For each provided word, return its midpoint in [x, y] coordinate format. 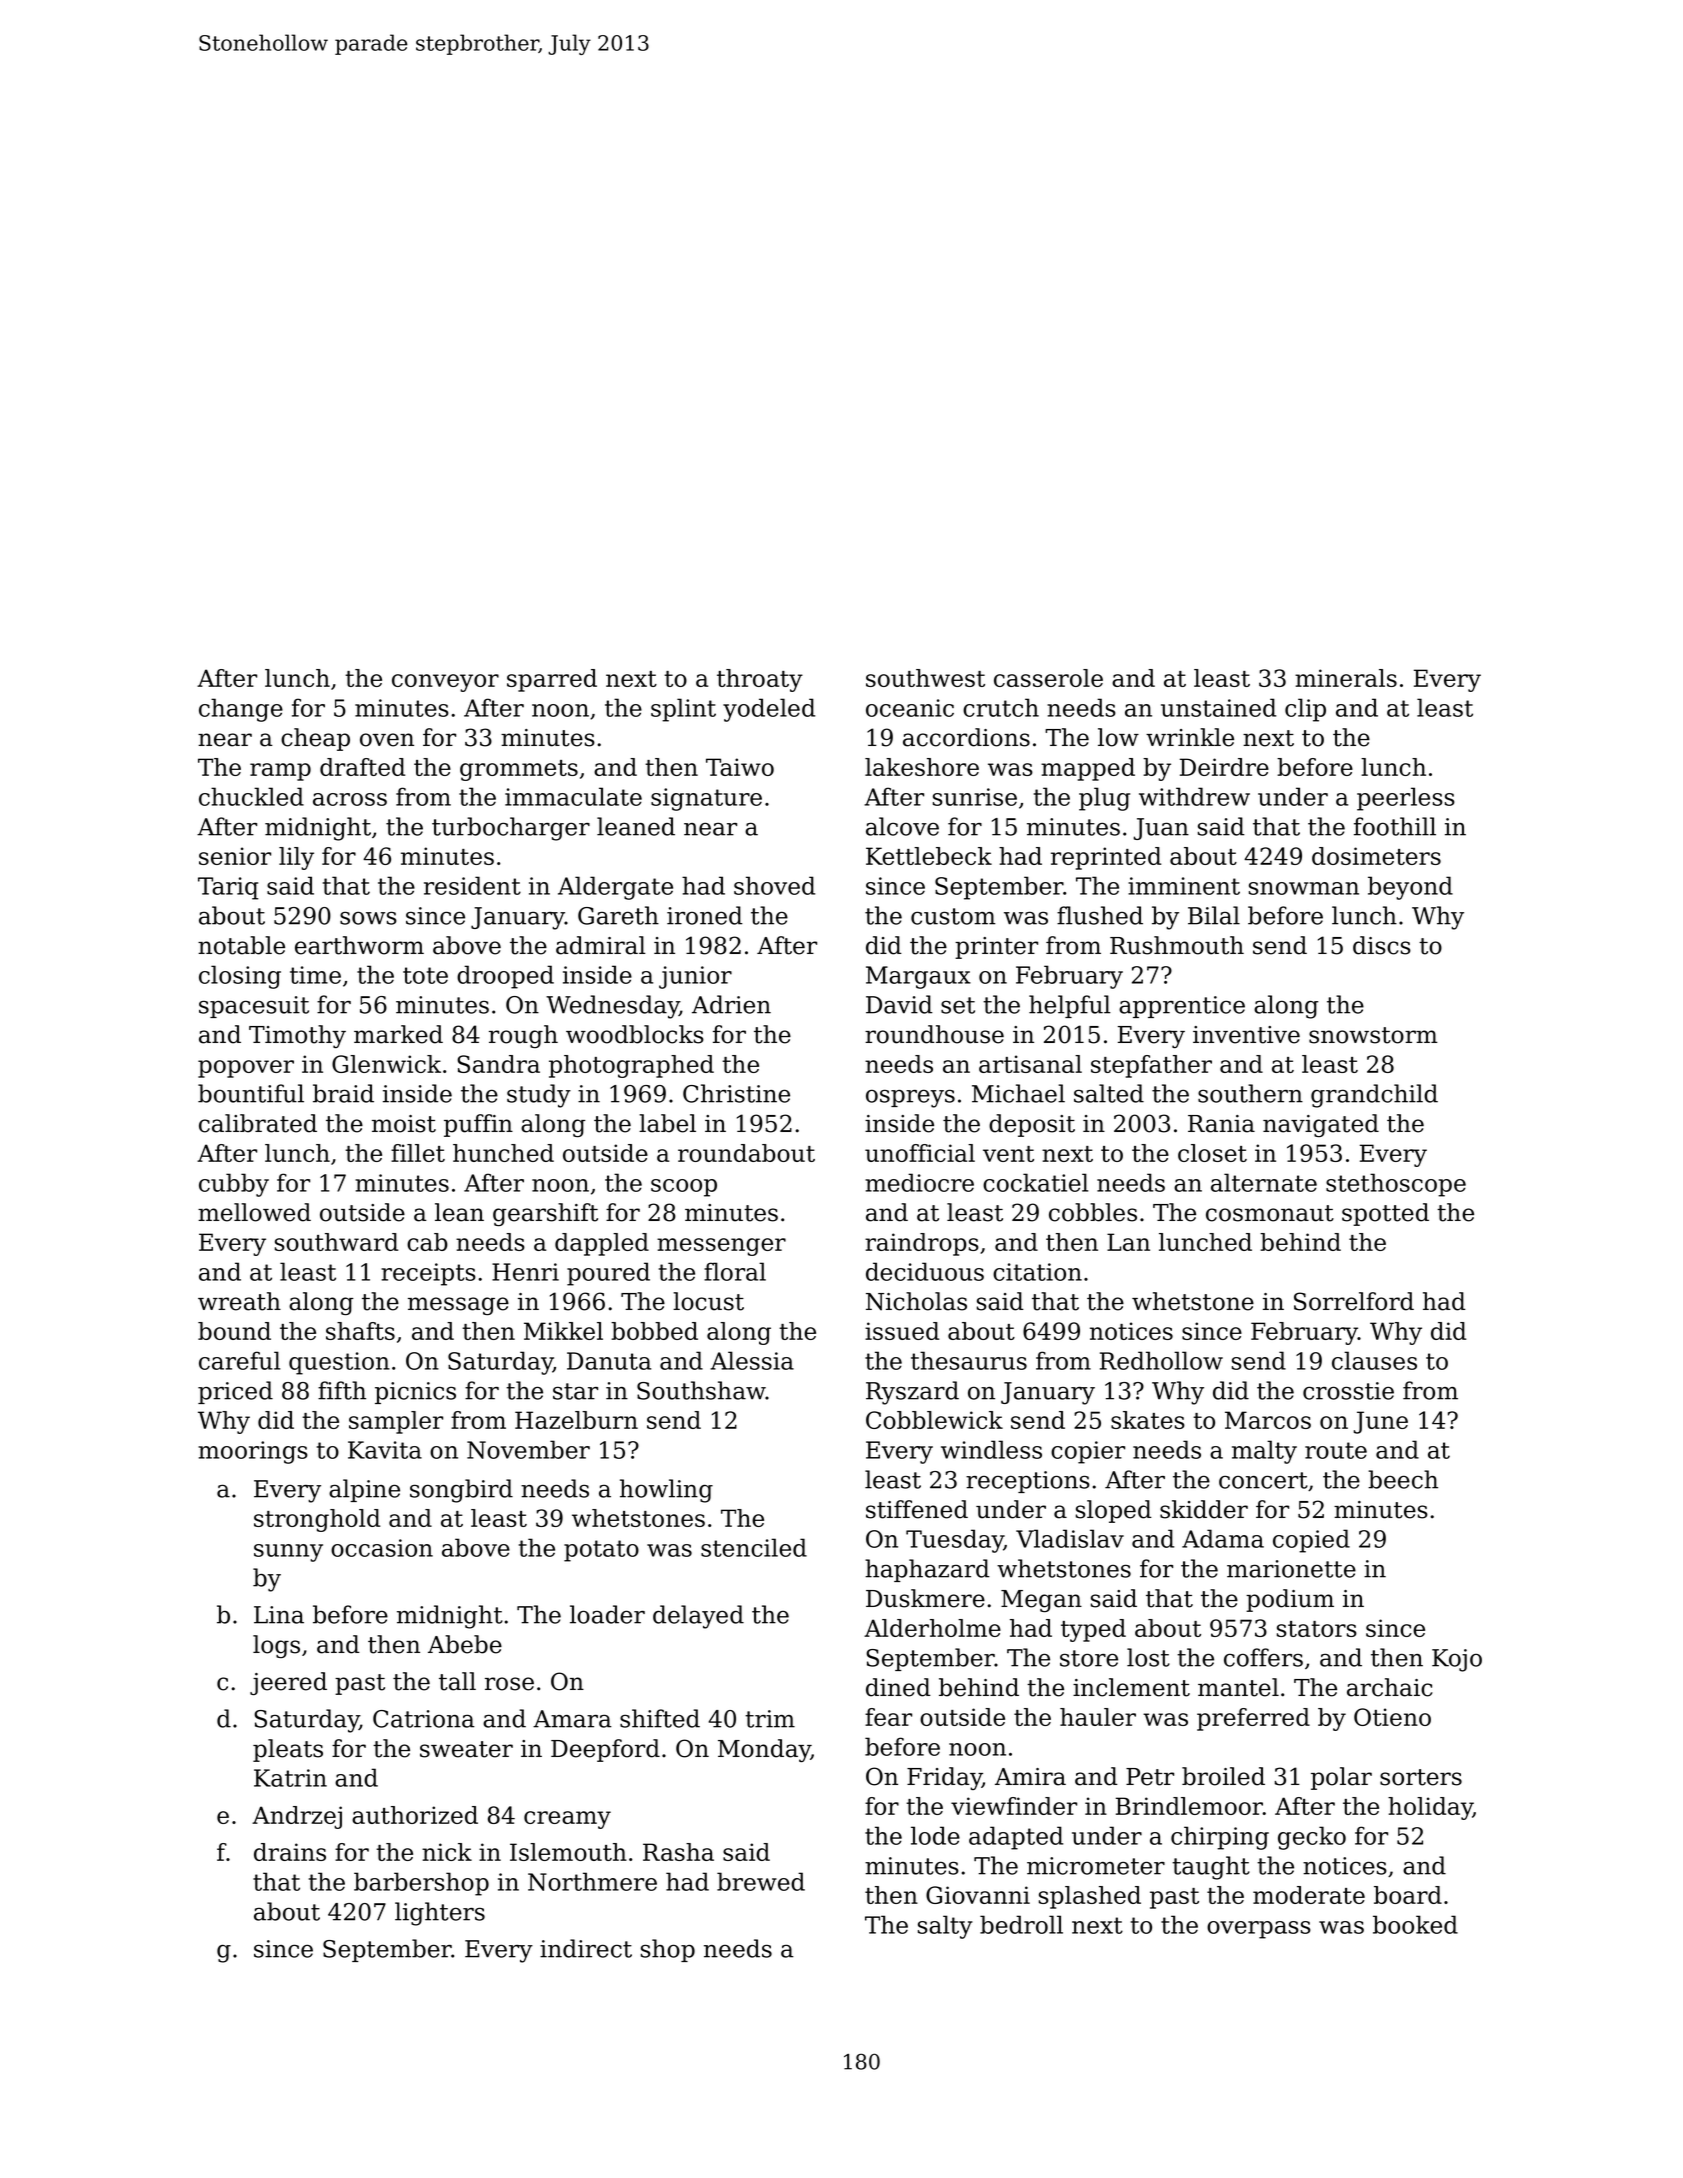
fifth [342, 1390]
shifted [660, 1718]
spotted [1385, 1214]
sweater [466, 1749]
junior [695, 977]
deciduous [925, 1271]
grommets [519, 770]
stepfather [1151, 1066]
